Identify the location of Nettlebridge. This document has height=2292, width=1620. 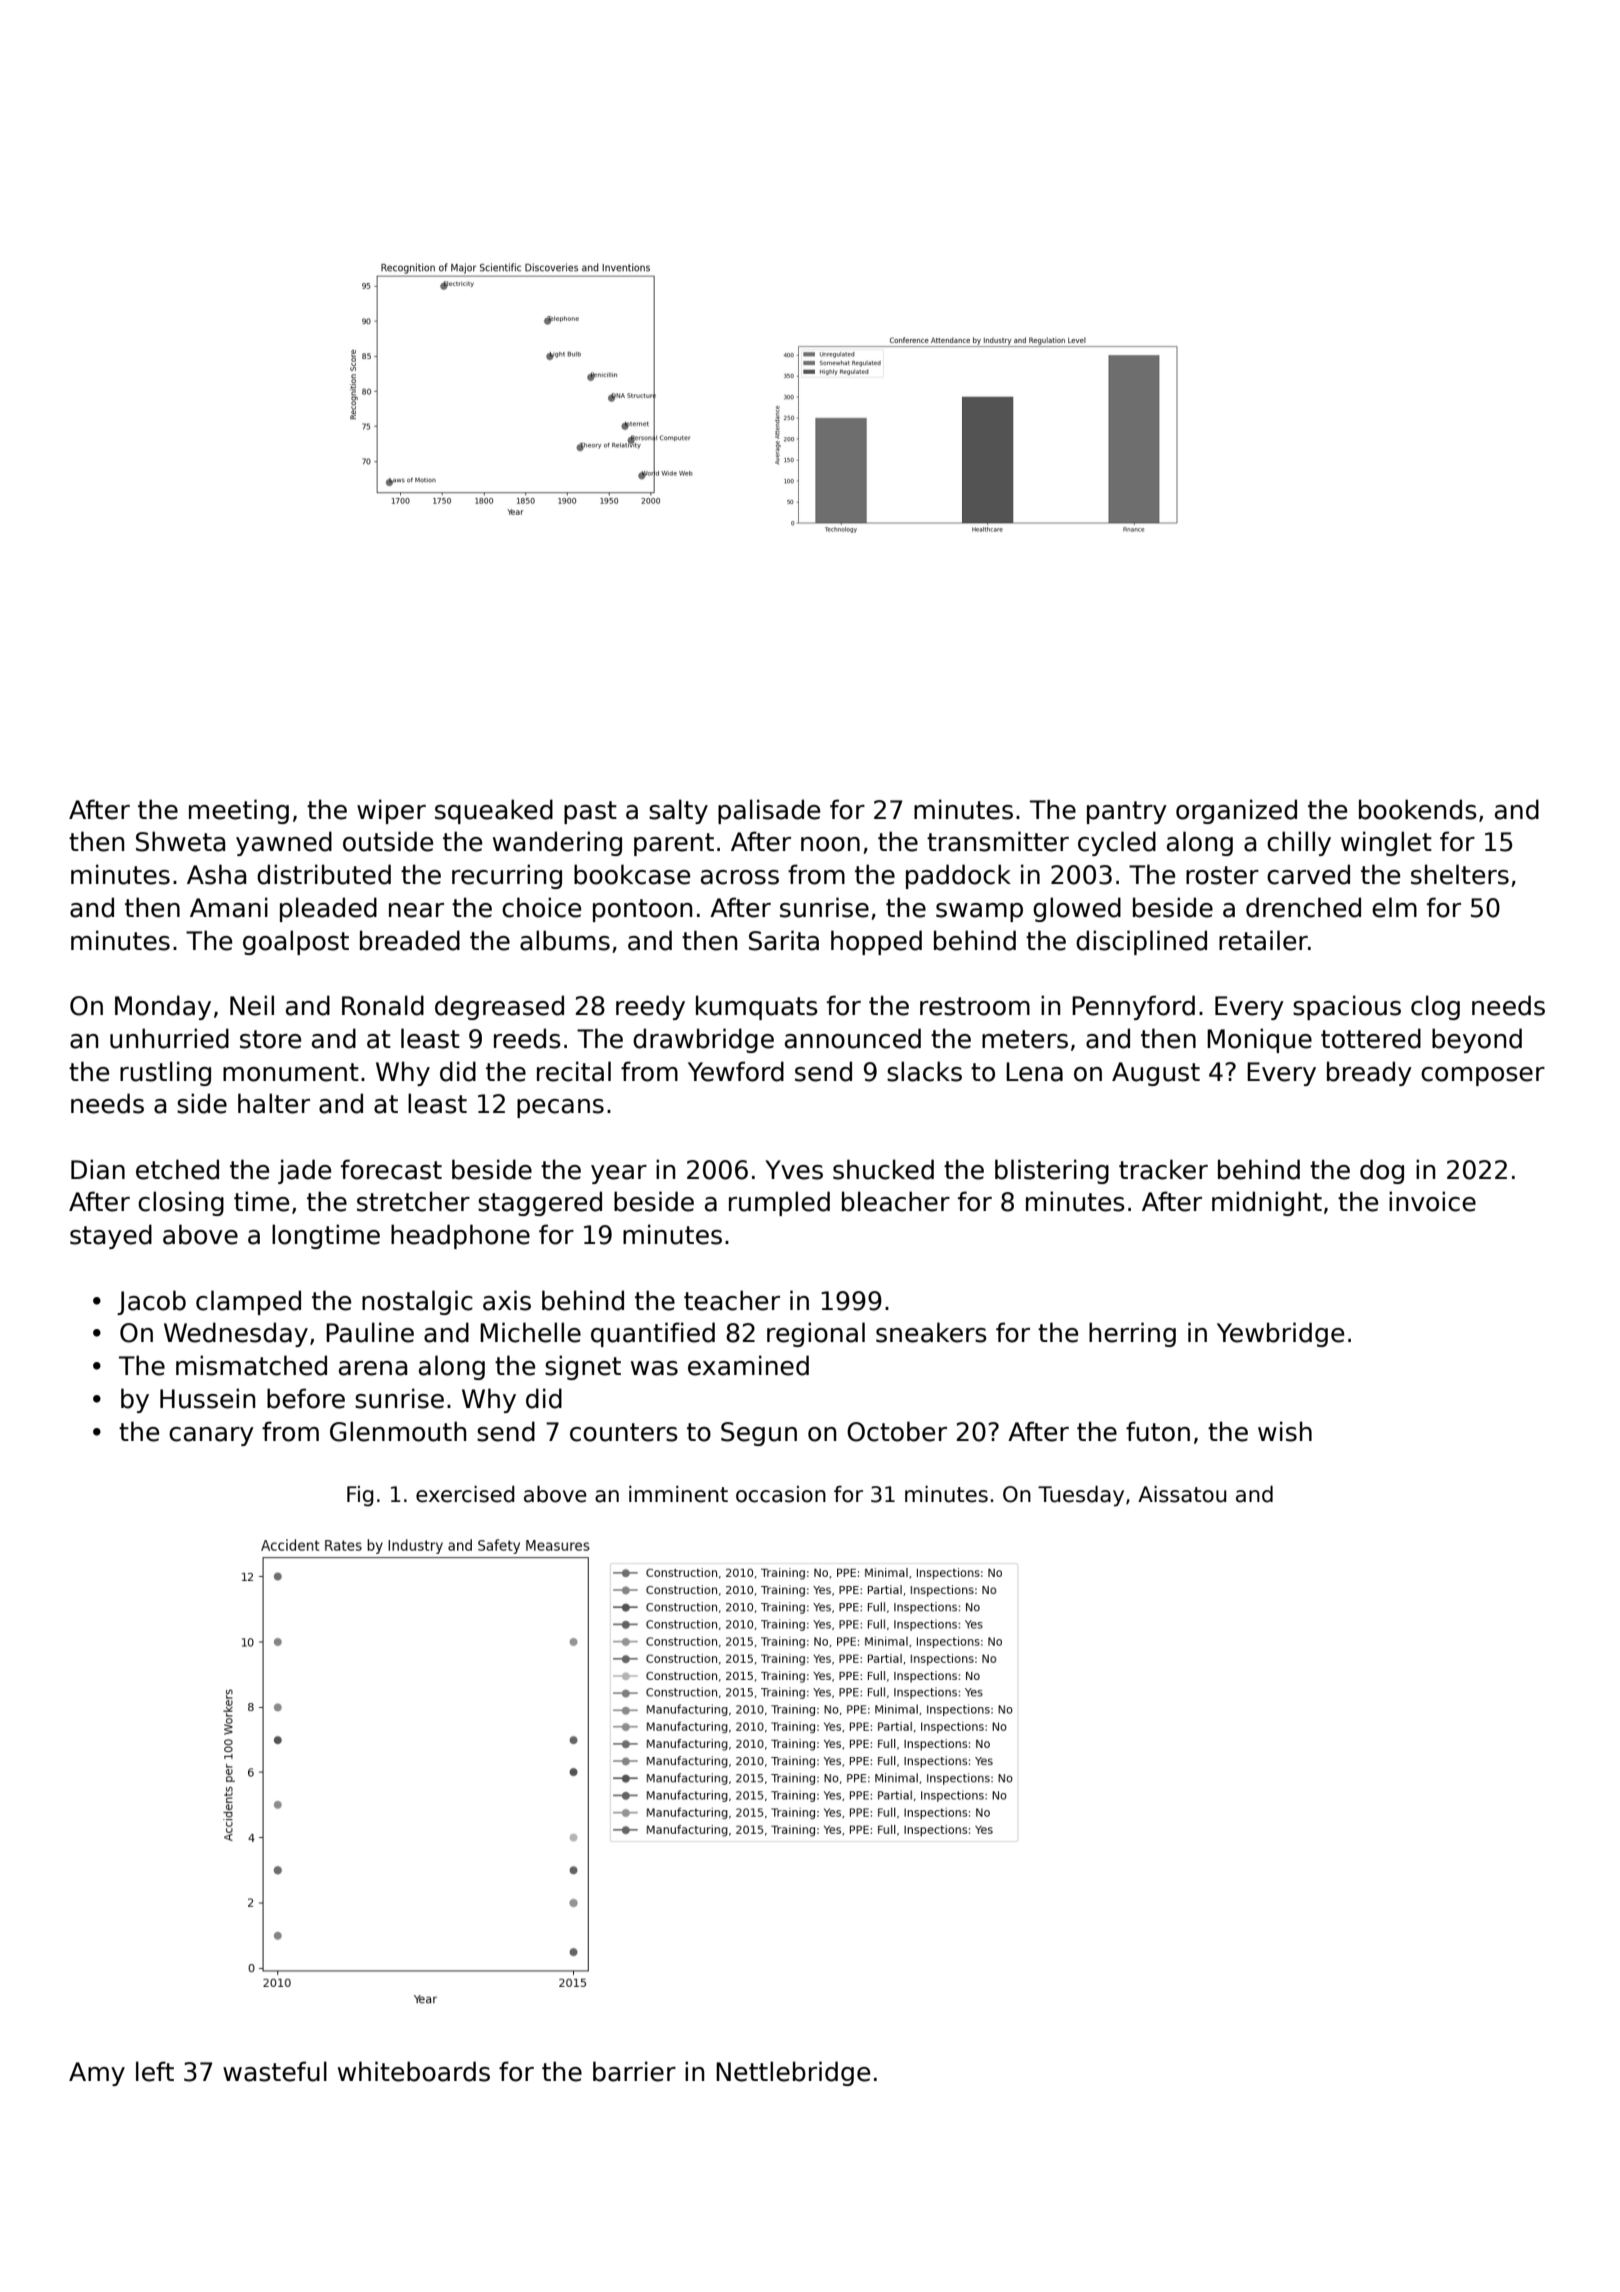
(793, 2073).
